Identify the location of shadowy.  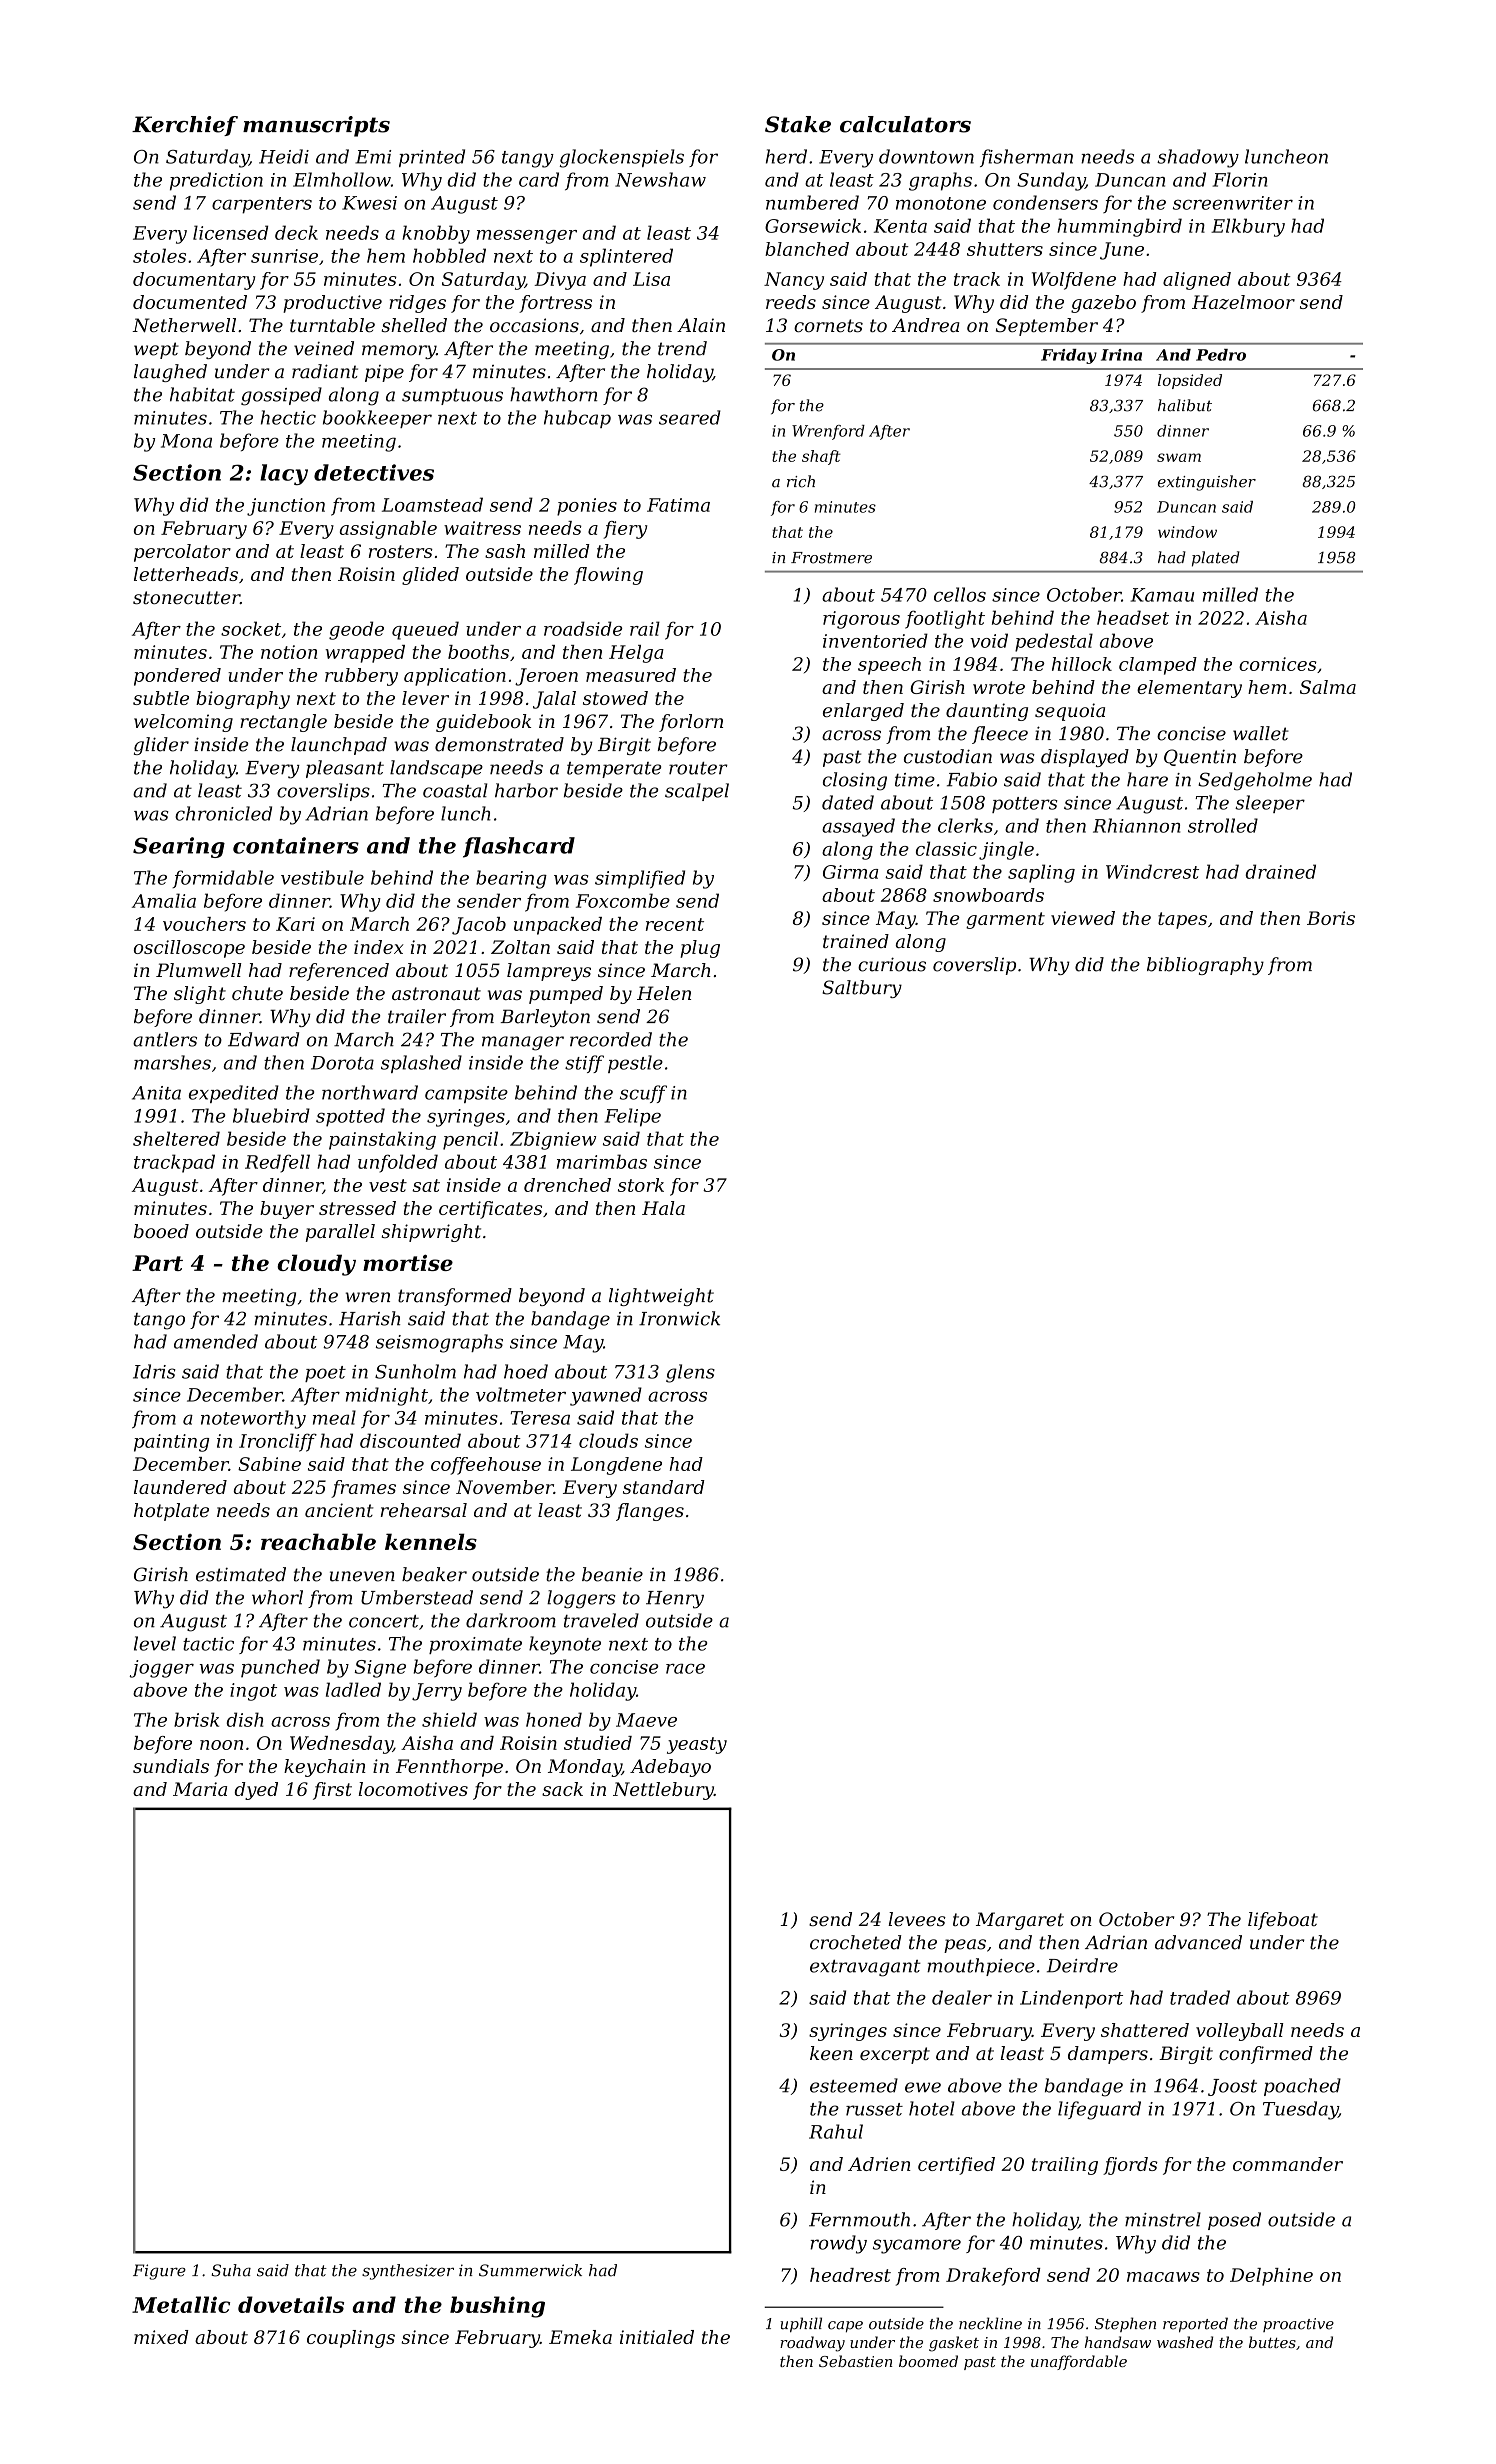
(1198, 158).
